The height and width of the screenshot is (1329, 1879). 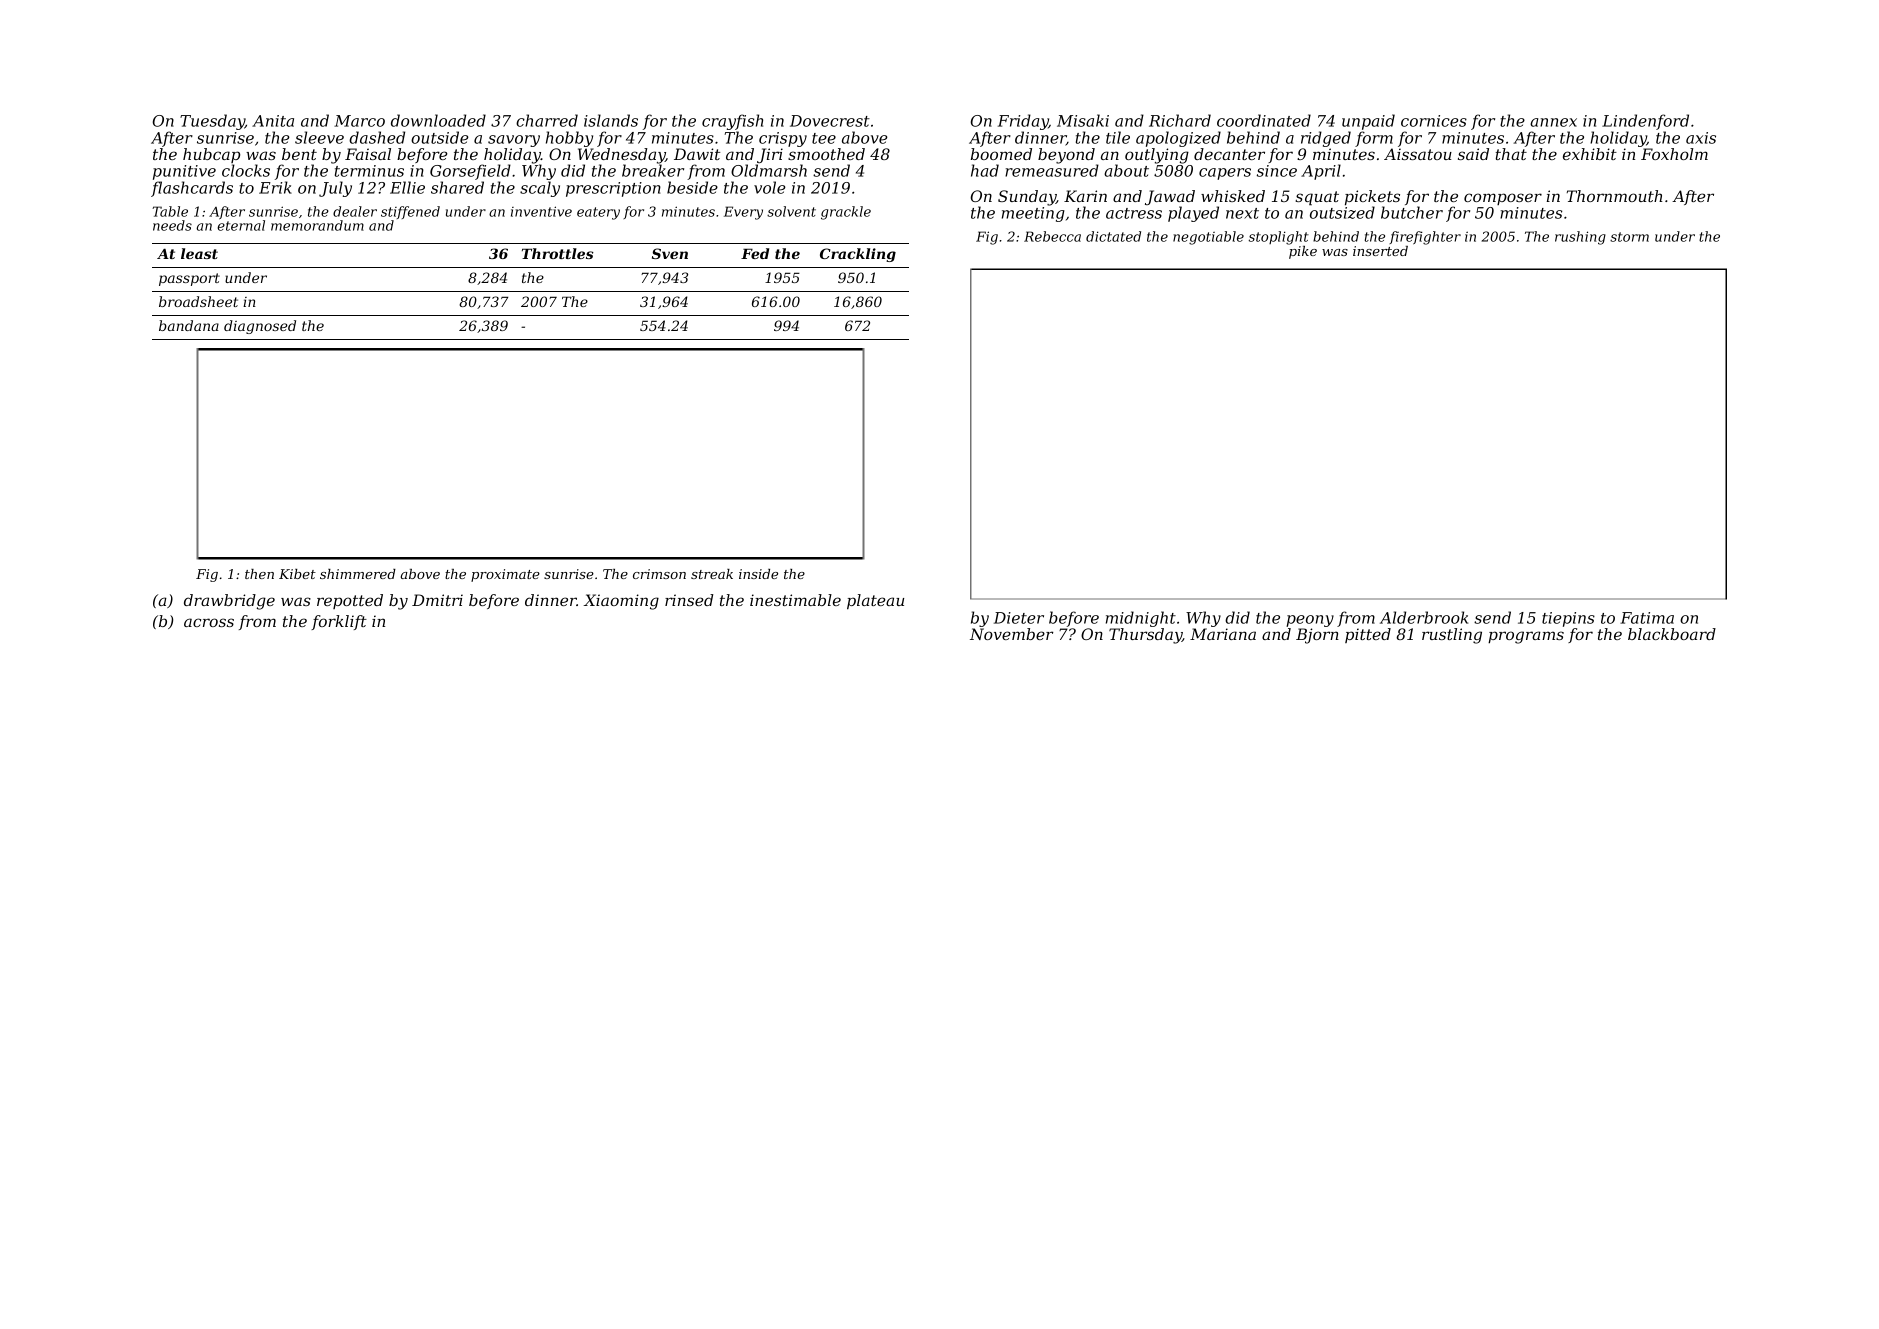 I want to click on terminus, so click(x=369, y=171).
